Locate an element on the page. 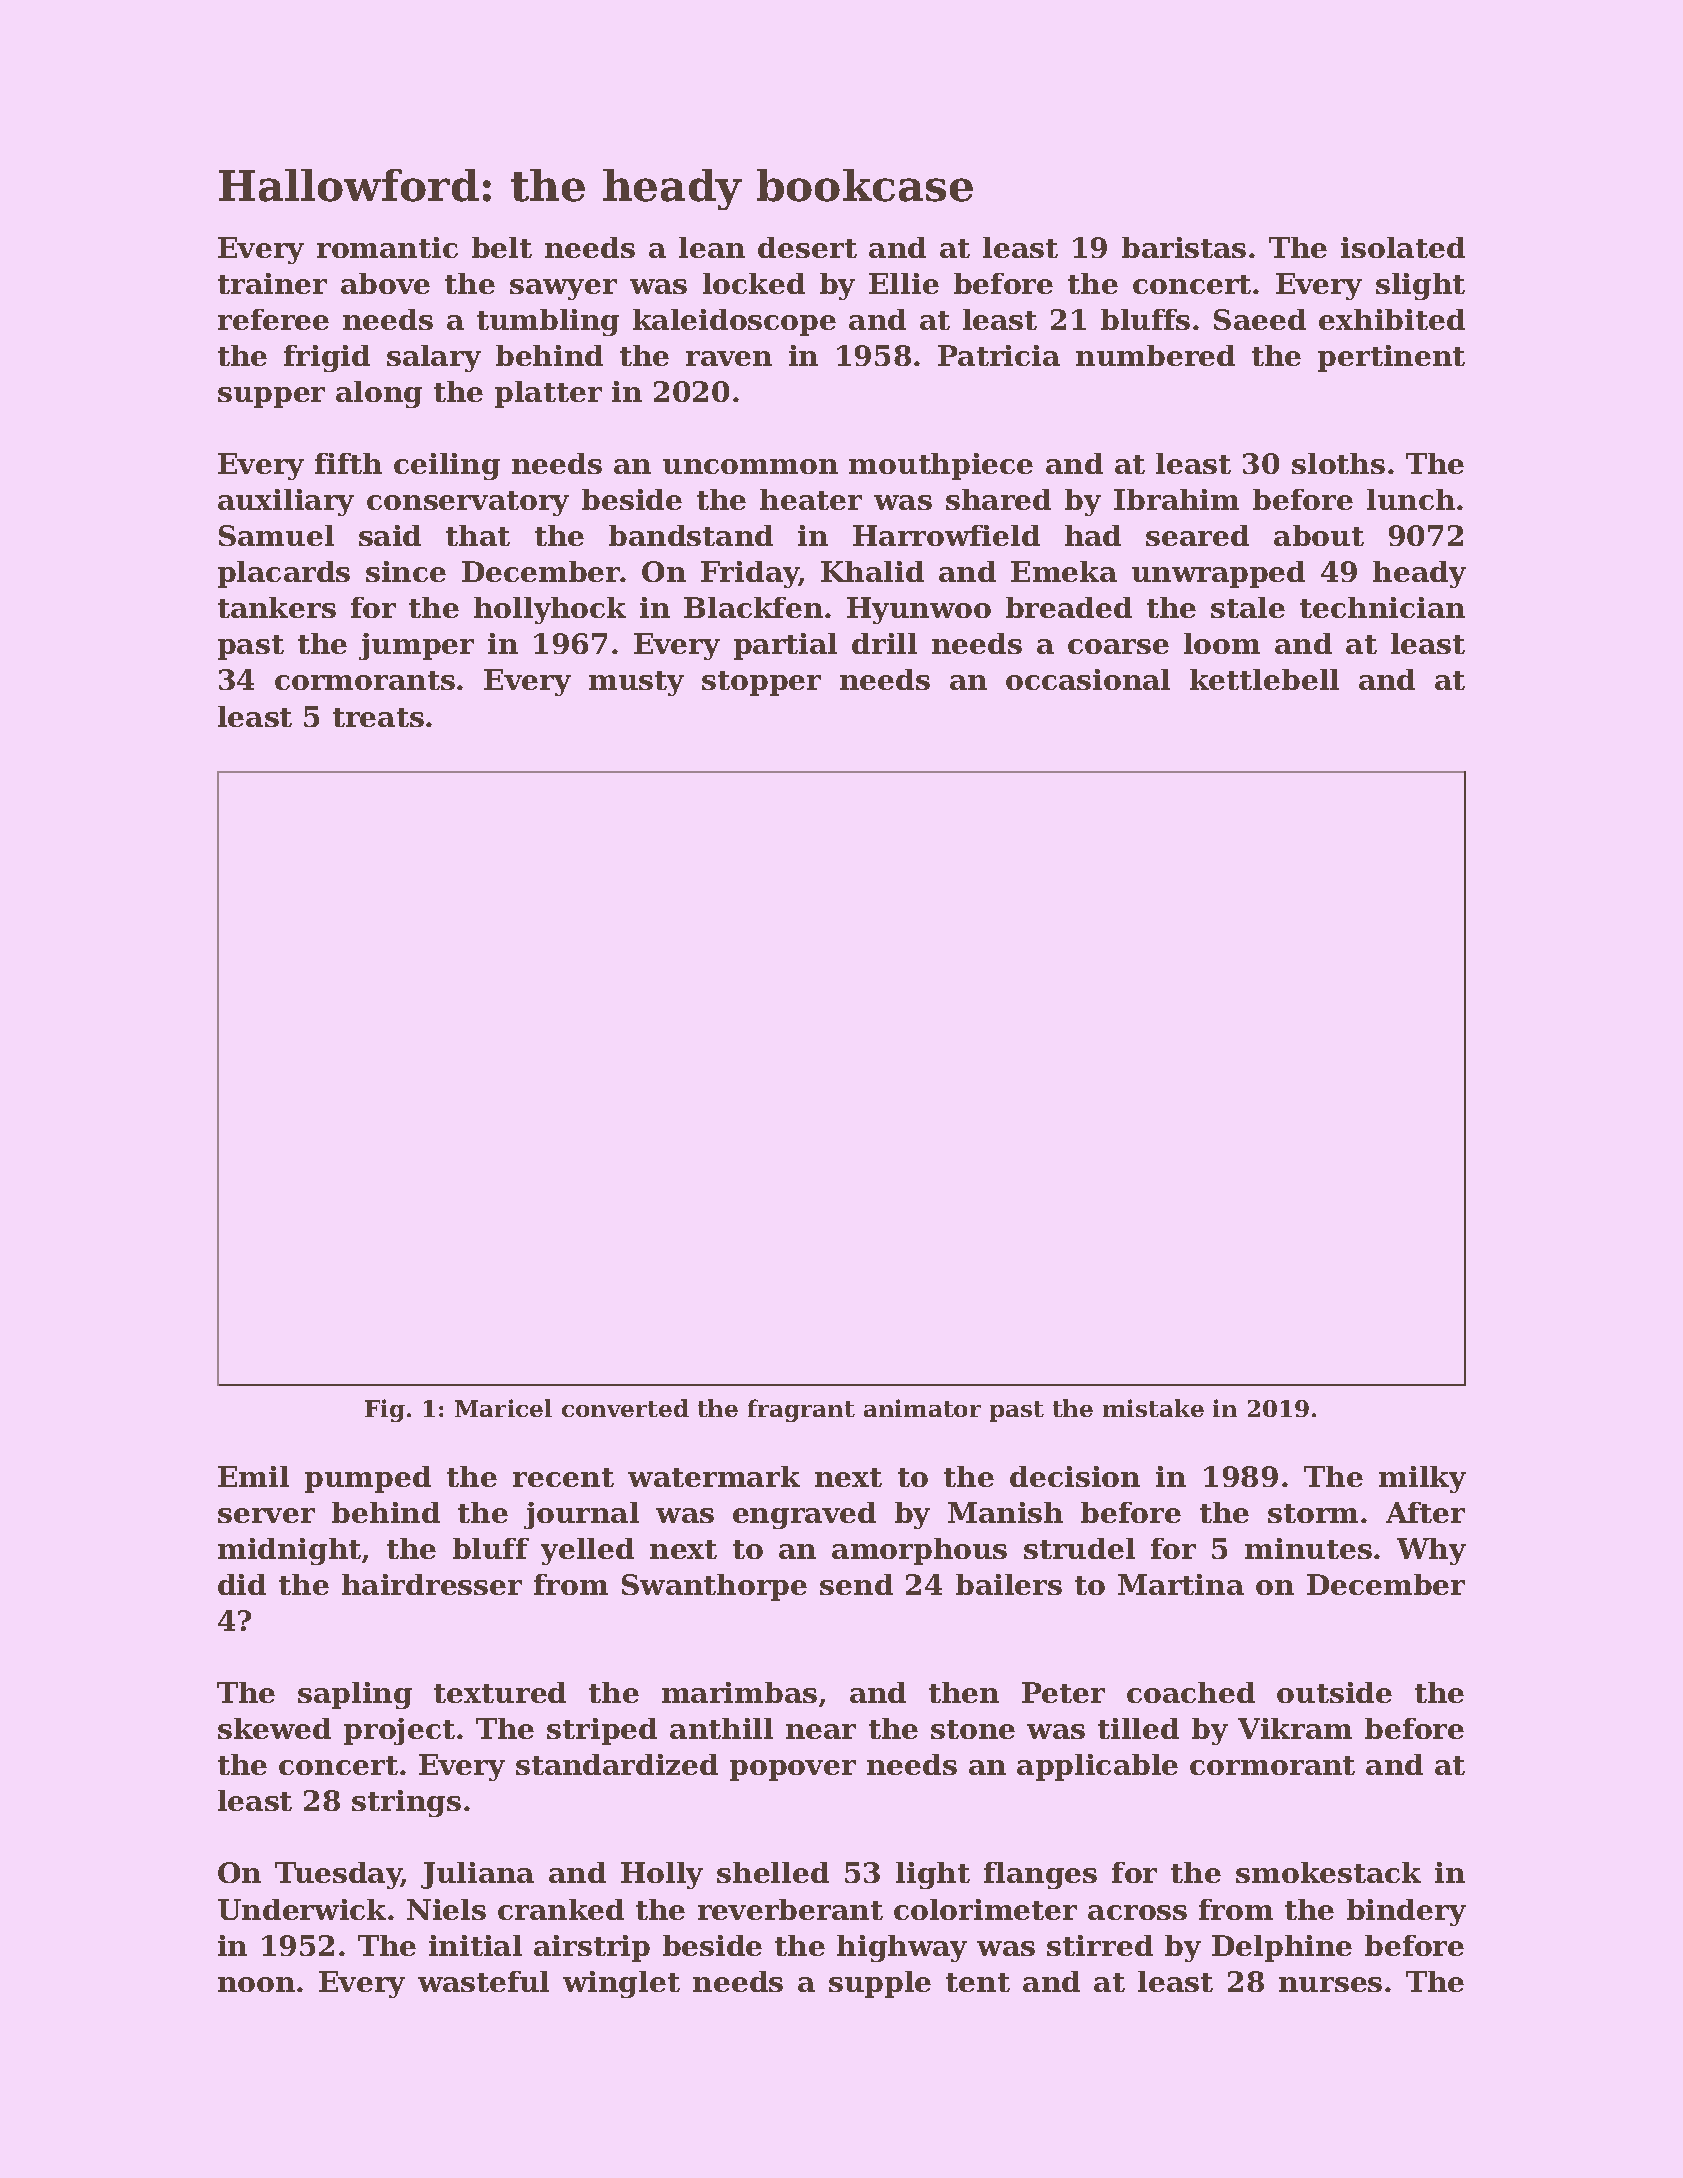 Image resolution: width=1683 pixels, height=2178 pixels. treats is located at coordinates (378, 717).
